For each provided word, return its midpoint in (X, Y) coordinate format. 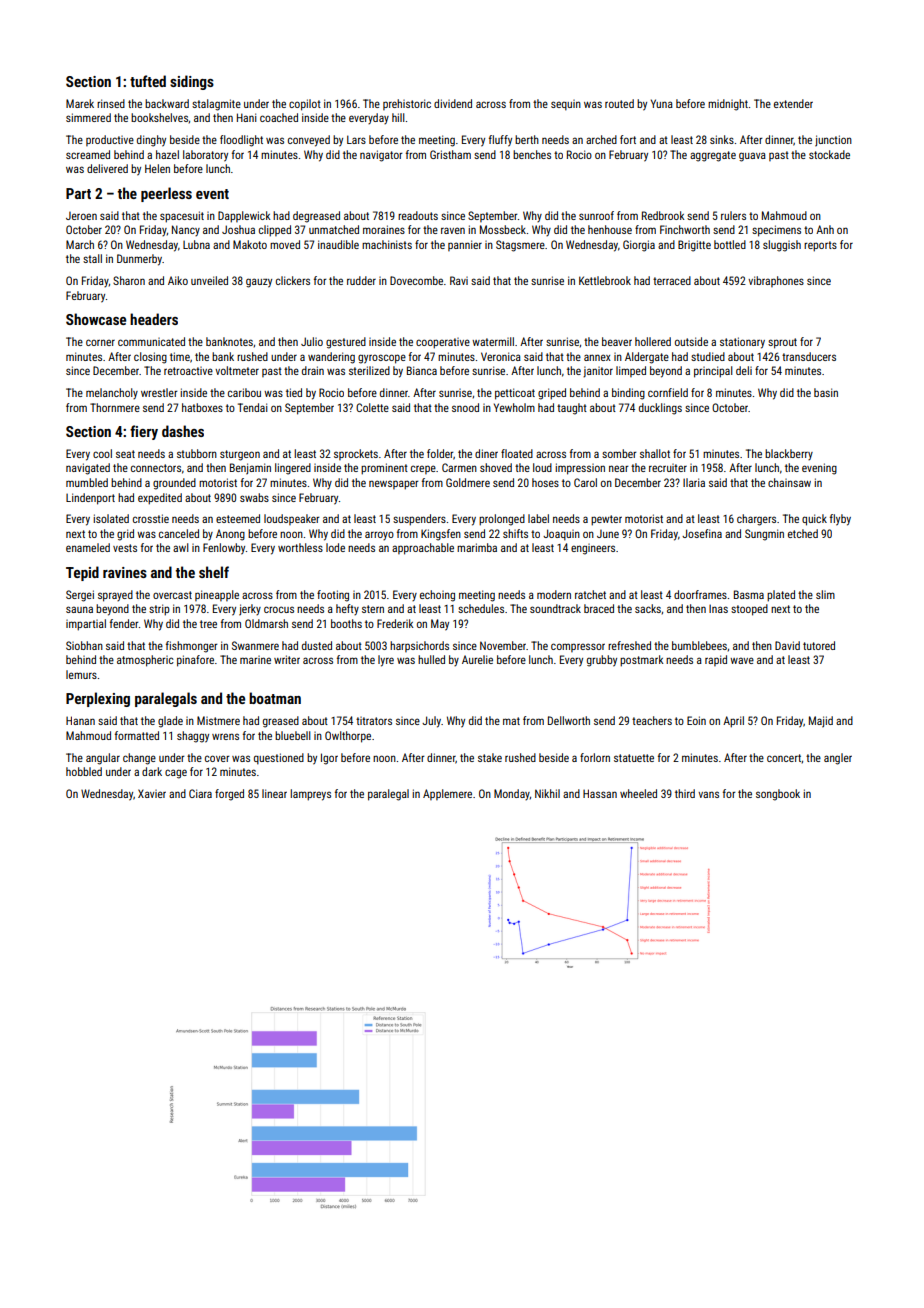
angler (838, 759)
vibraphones (776, 281)
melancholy (112, 393)
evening (819, 469)
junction (833, 141)
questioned (279, 759)
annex (597, 357)
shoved (496, 467)
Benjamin (250, 469)
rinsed (111, 103)
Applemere (447, 794)
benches (532, 154)
